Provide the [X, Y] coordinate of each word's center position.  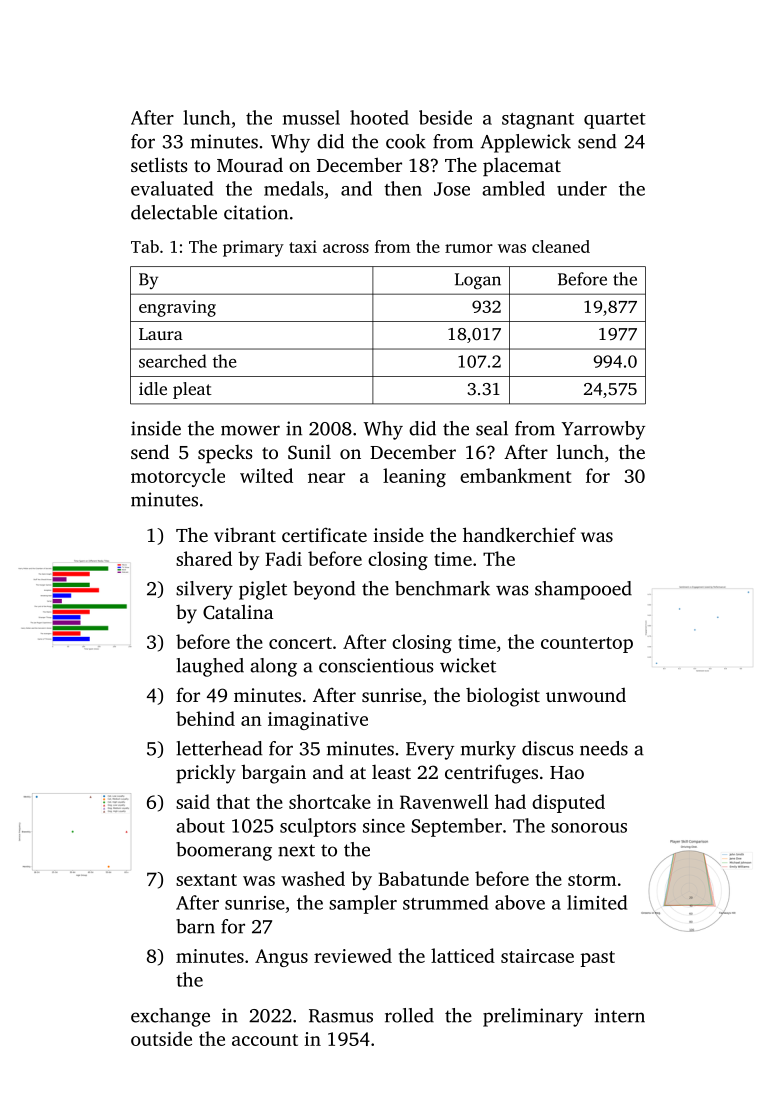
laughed [210, 667]
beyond [324, 590]
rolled [409, 1015]
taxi [303, 246]
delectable [174, 212]
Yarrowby [603, 430]
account [265, 1040]
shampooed [583, 590]
